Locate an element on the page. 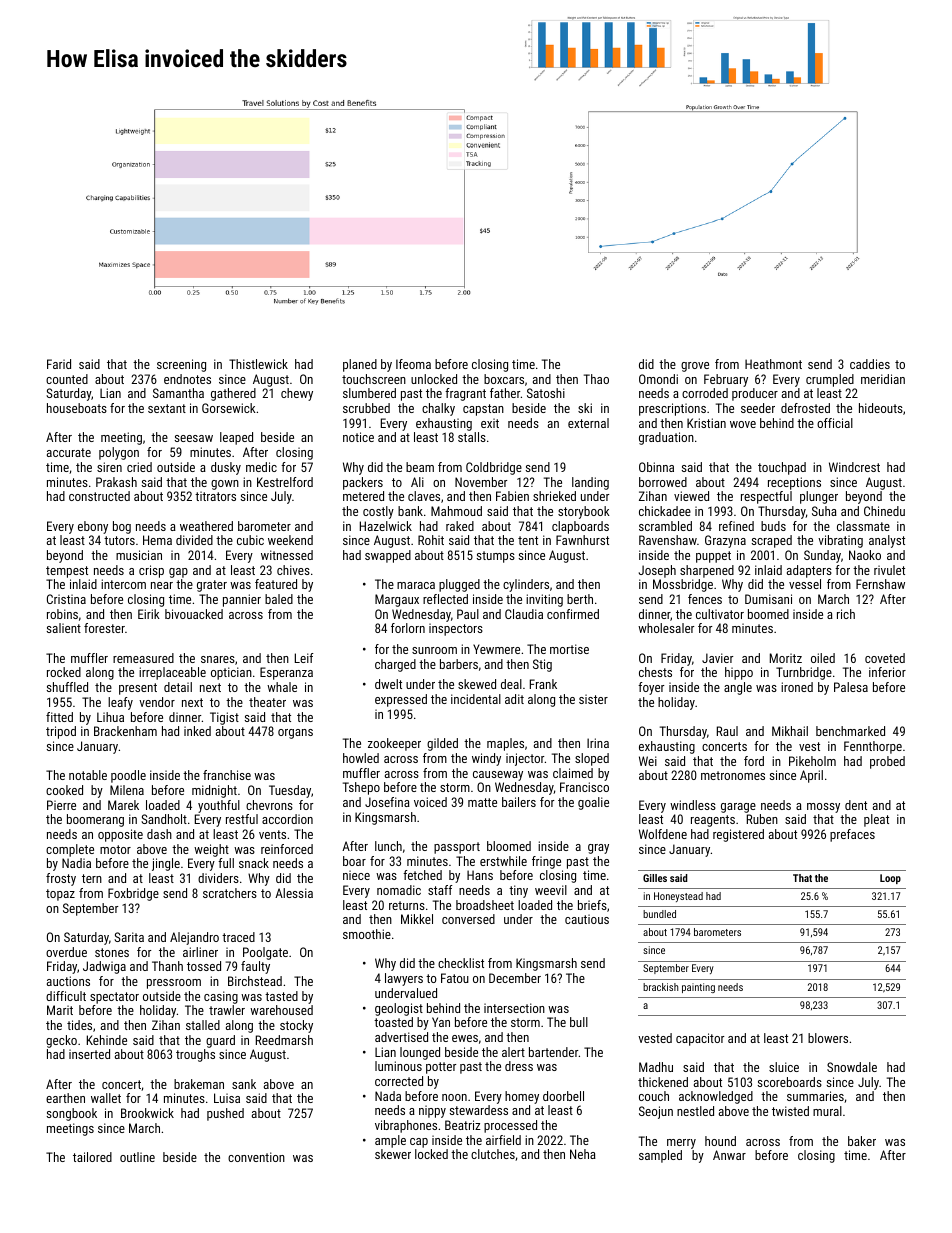 Image resolution: width=952 pixels, height=1233 pixels. gilded is located at coordinates (442, 744).
